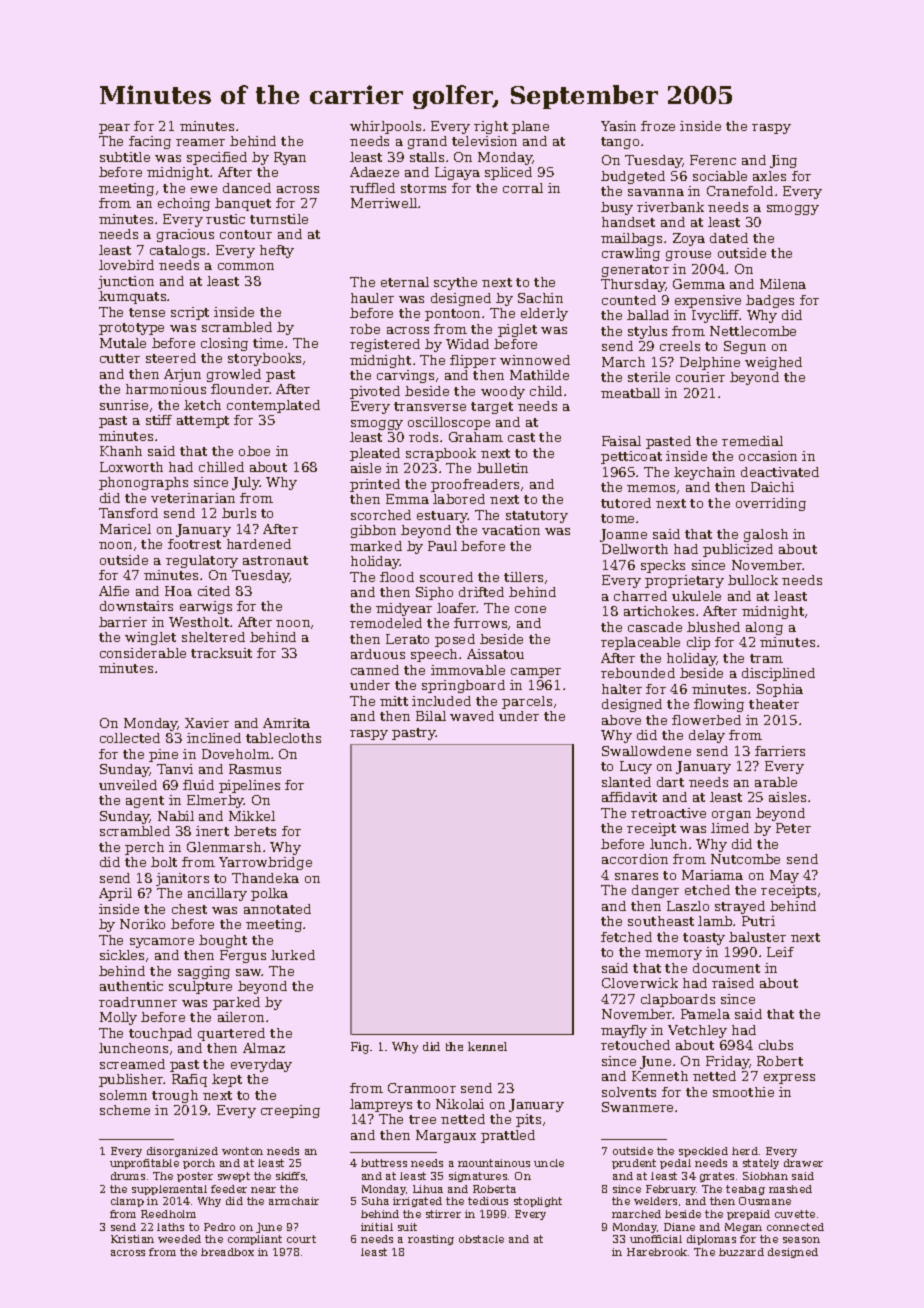  What do you see at coordinates (783, 161) in the page?
I see `Jing` at bounding box center [783, 161].
